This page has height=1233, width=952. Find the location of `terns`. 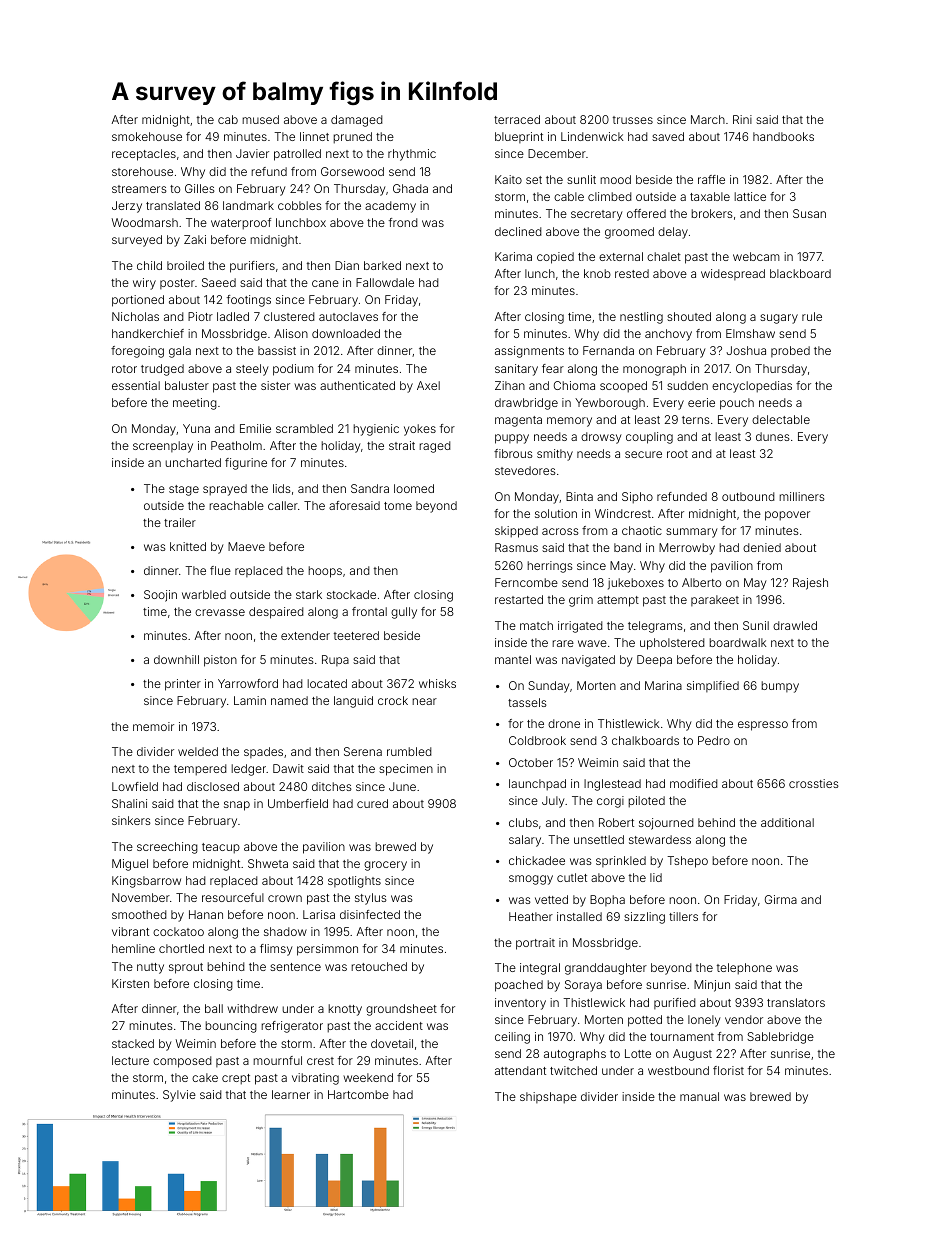

terns is located at coordinates (696, 420).
